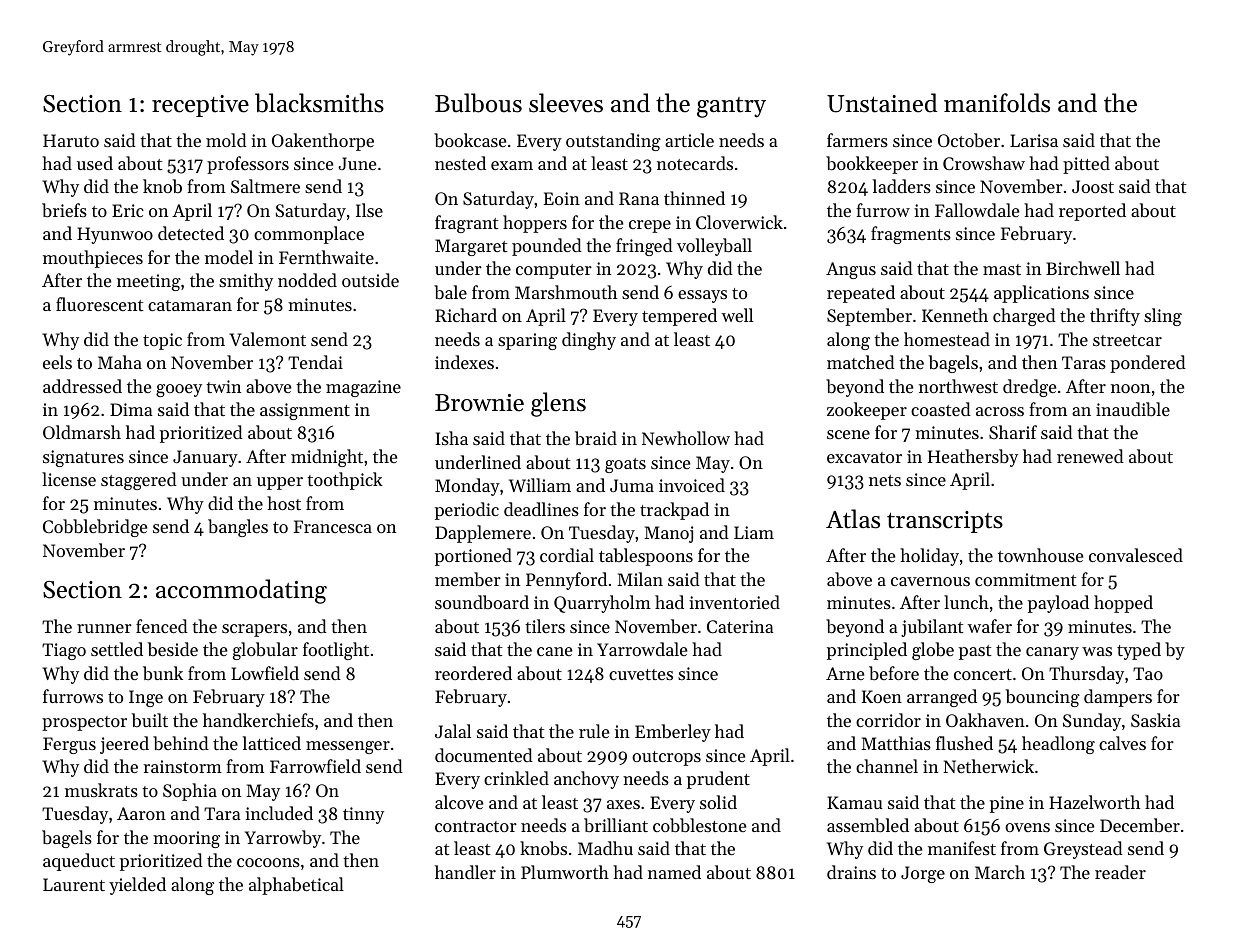 The height and width of the page is (952, 1233). Describe the element at coordinates (565, 872) in the page. I see `Plumworth` at that location.
